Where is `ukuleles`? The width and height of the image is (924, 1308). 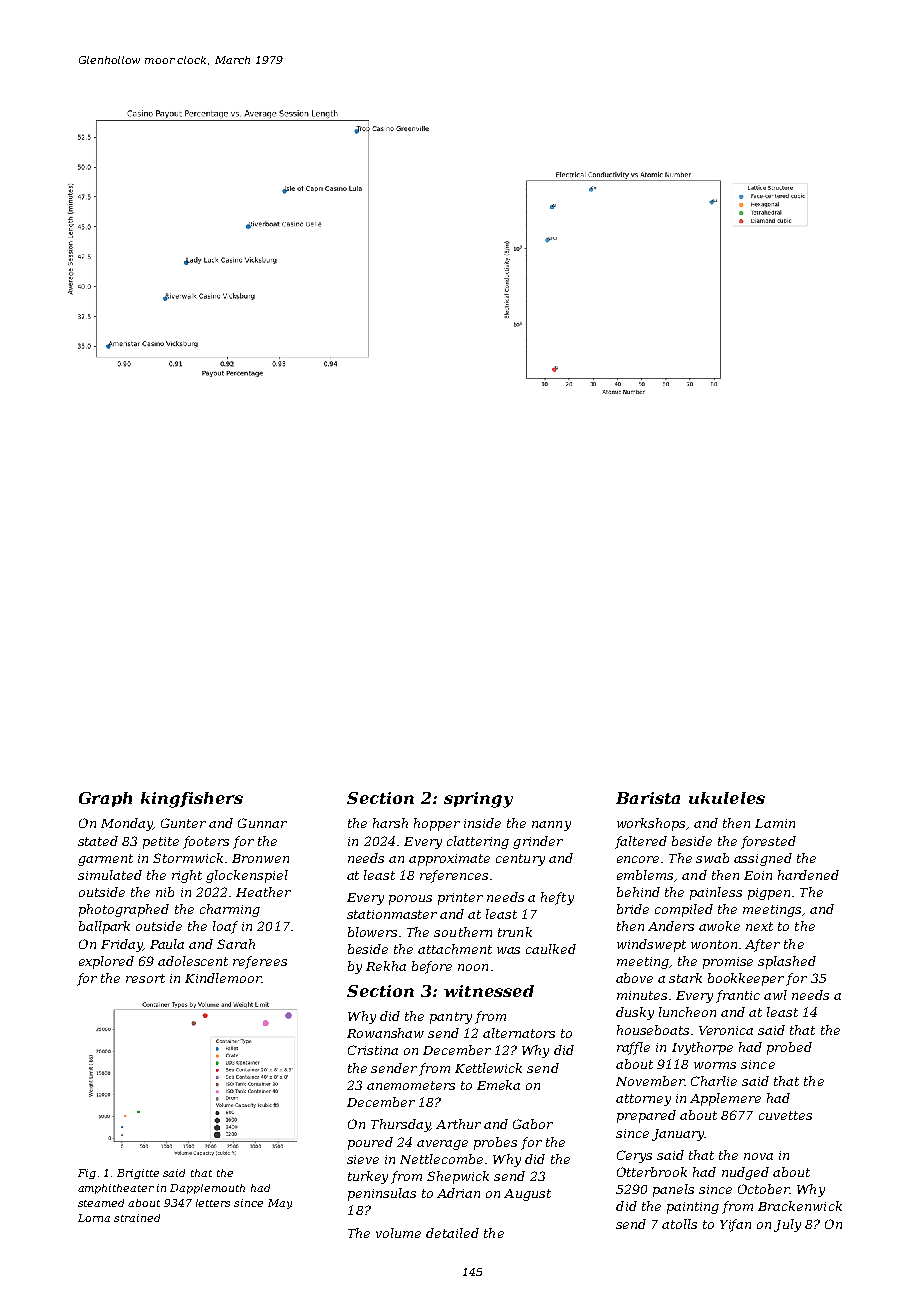
ukuleles is located at coordinates (727, 798).
